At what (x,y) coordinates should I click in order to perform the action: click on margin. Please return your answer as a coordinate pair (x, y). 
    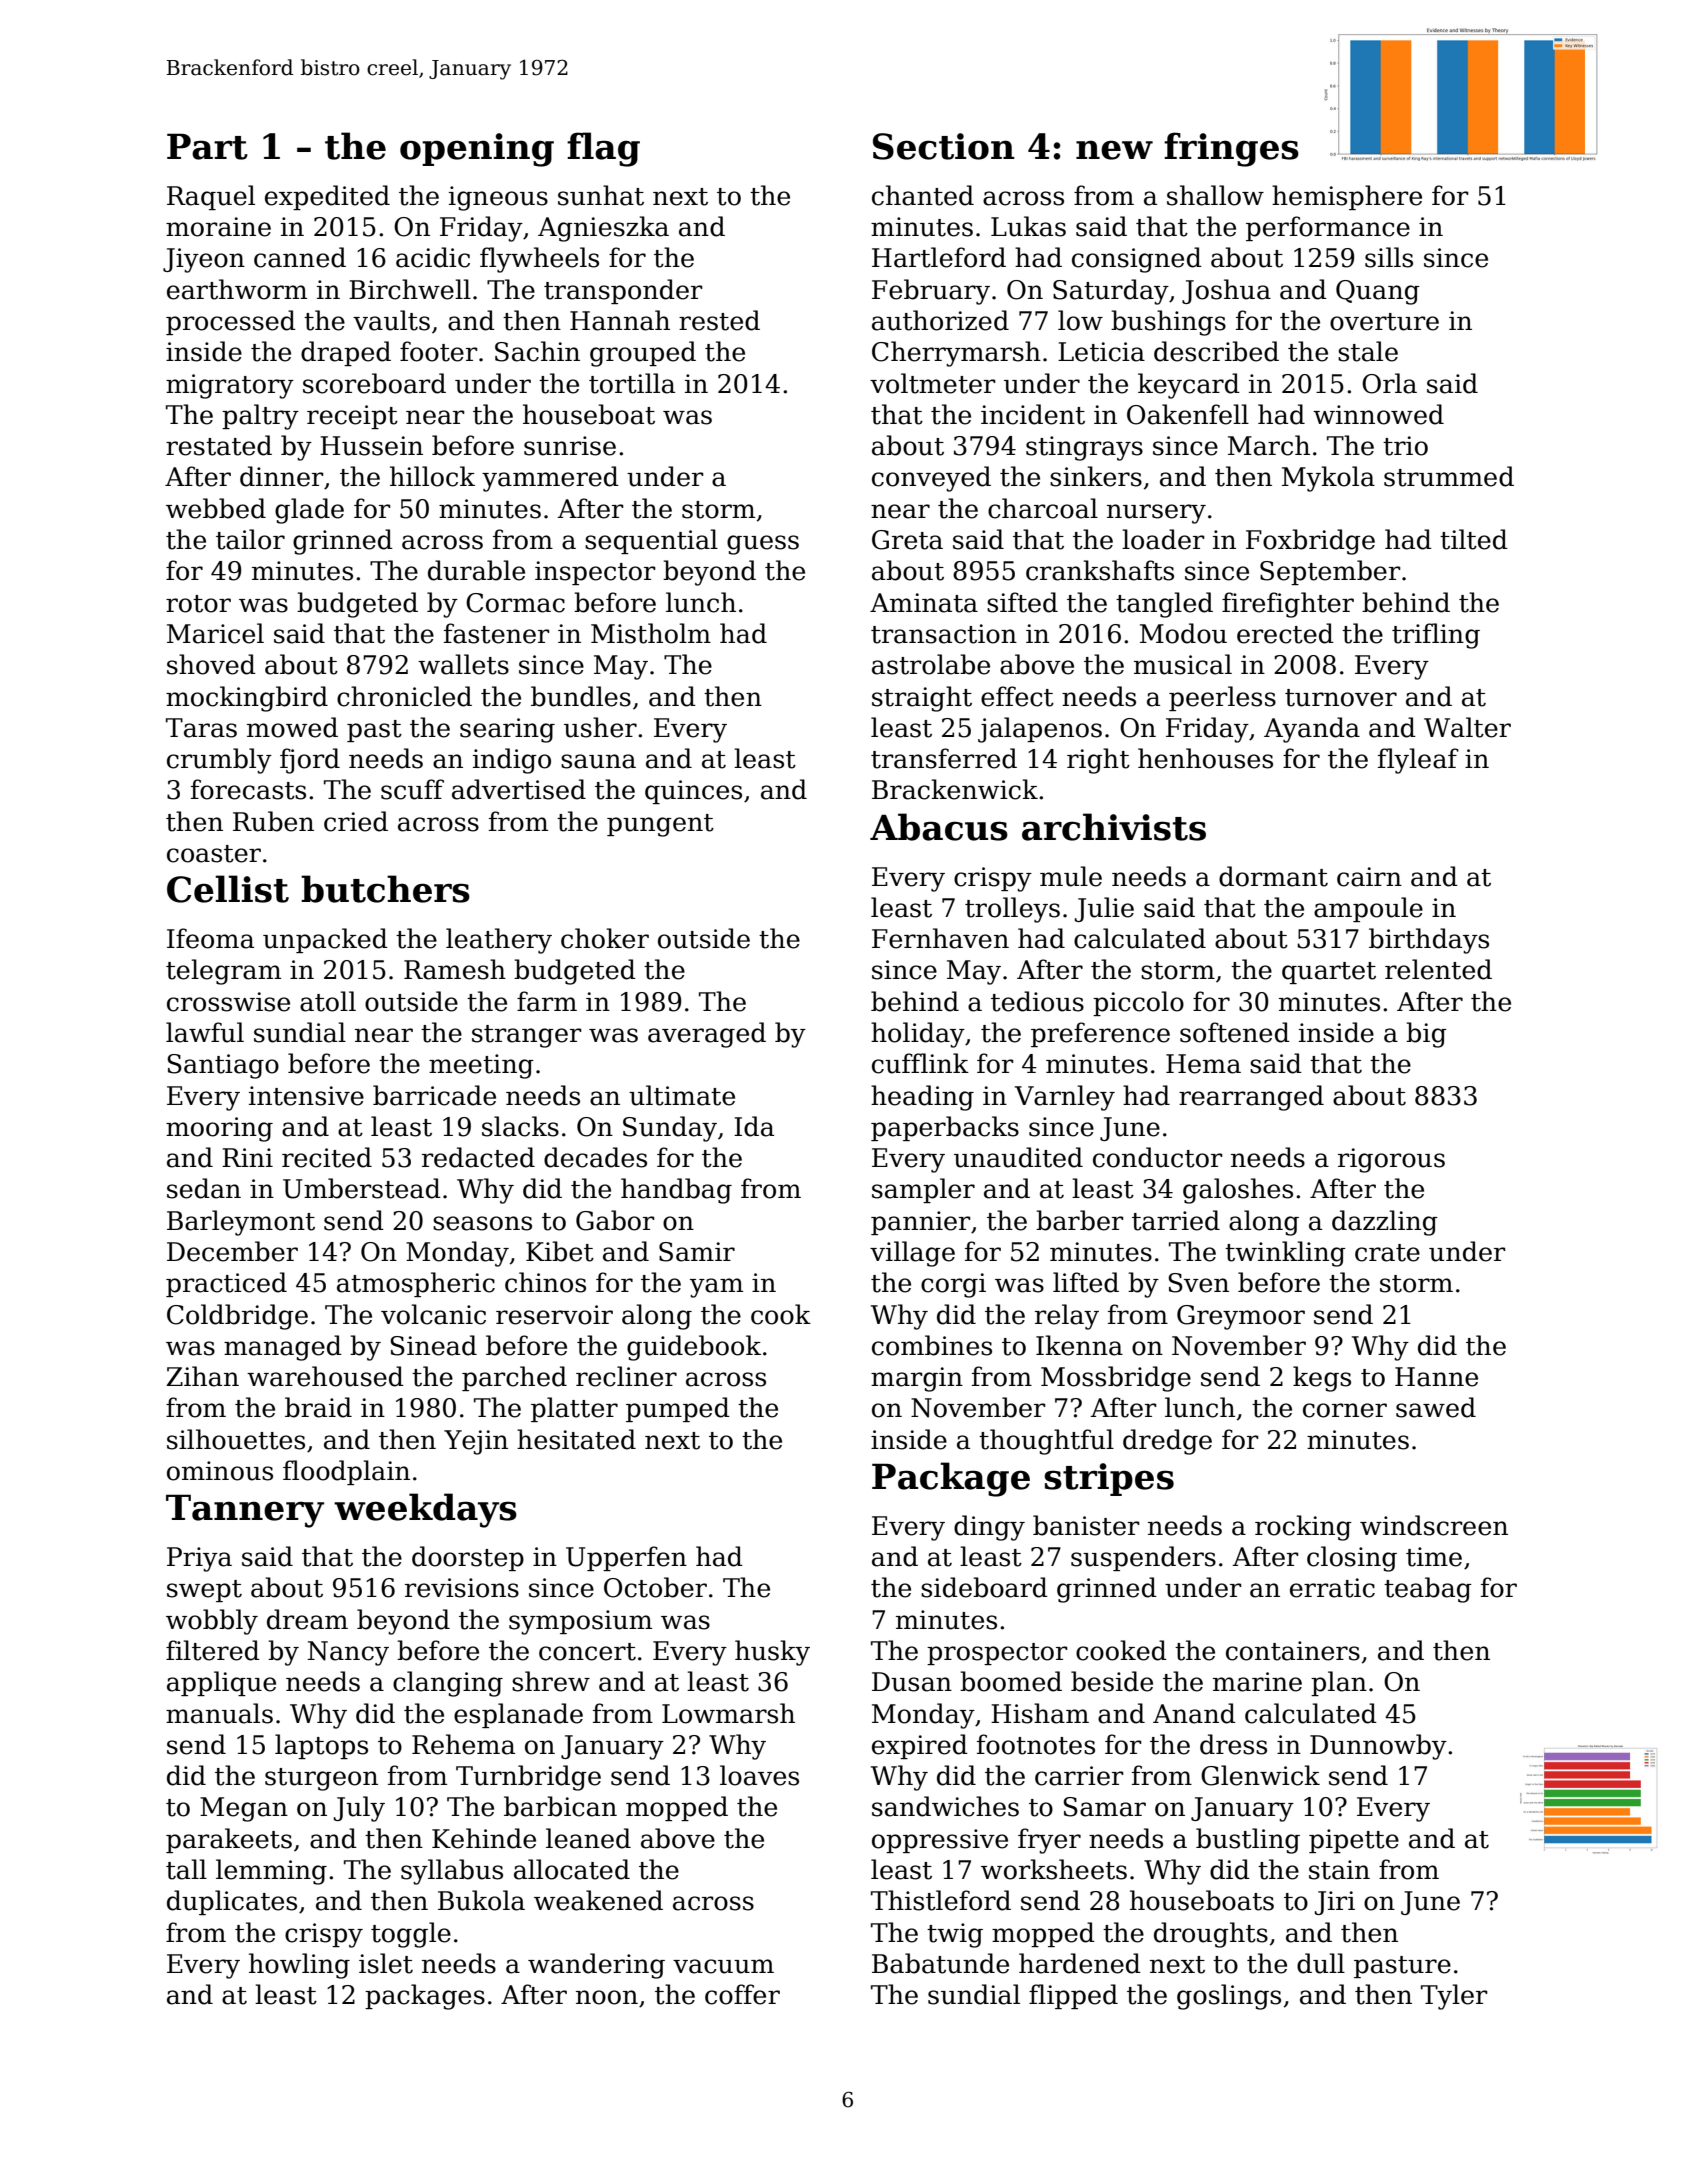
    Looking at the image, I should click on (917, 1379).
